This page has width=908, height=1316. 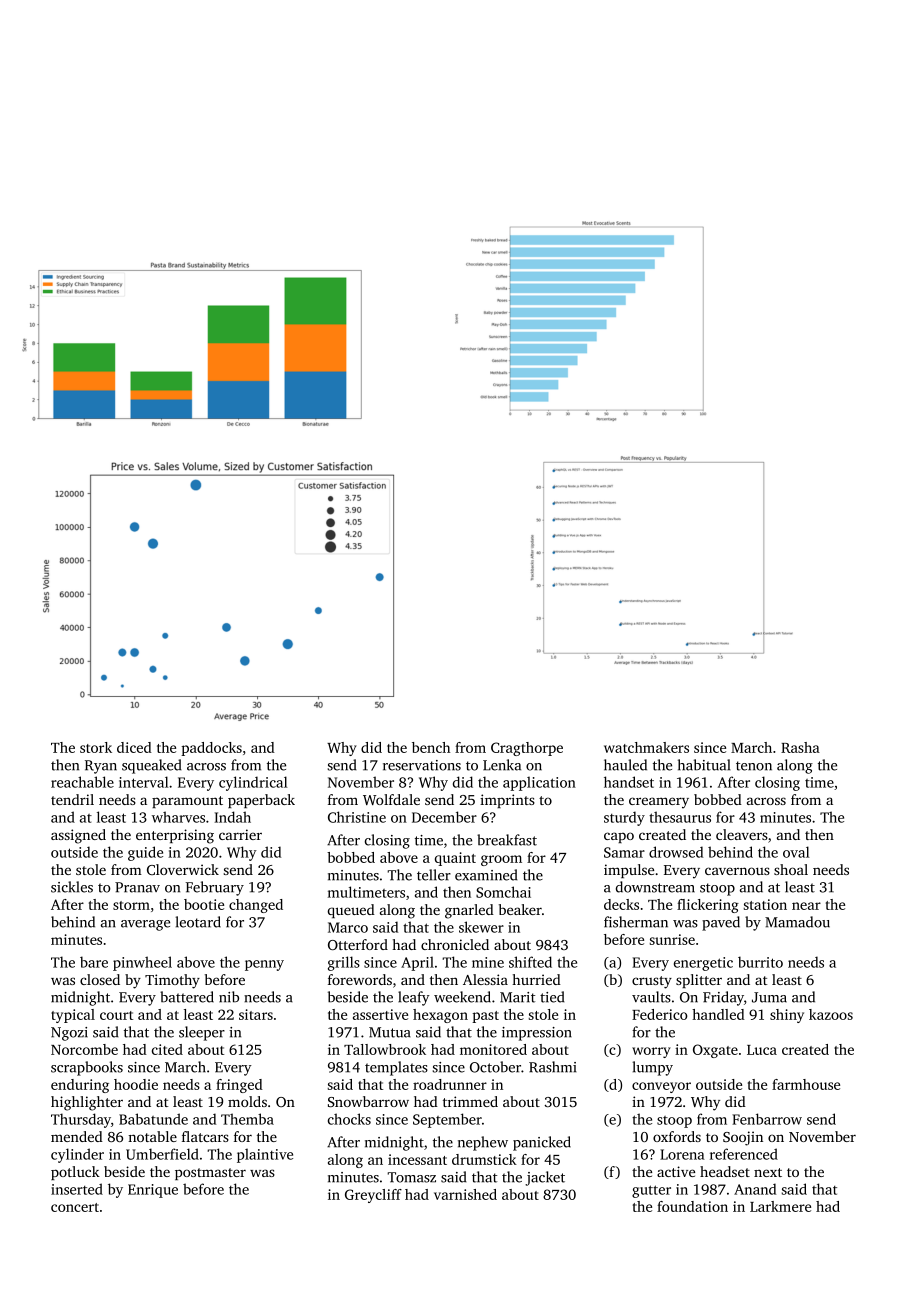 I want to click on watchmakers, so click(x=646, y=747).
